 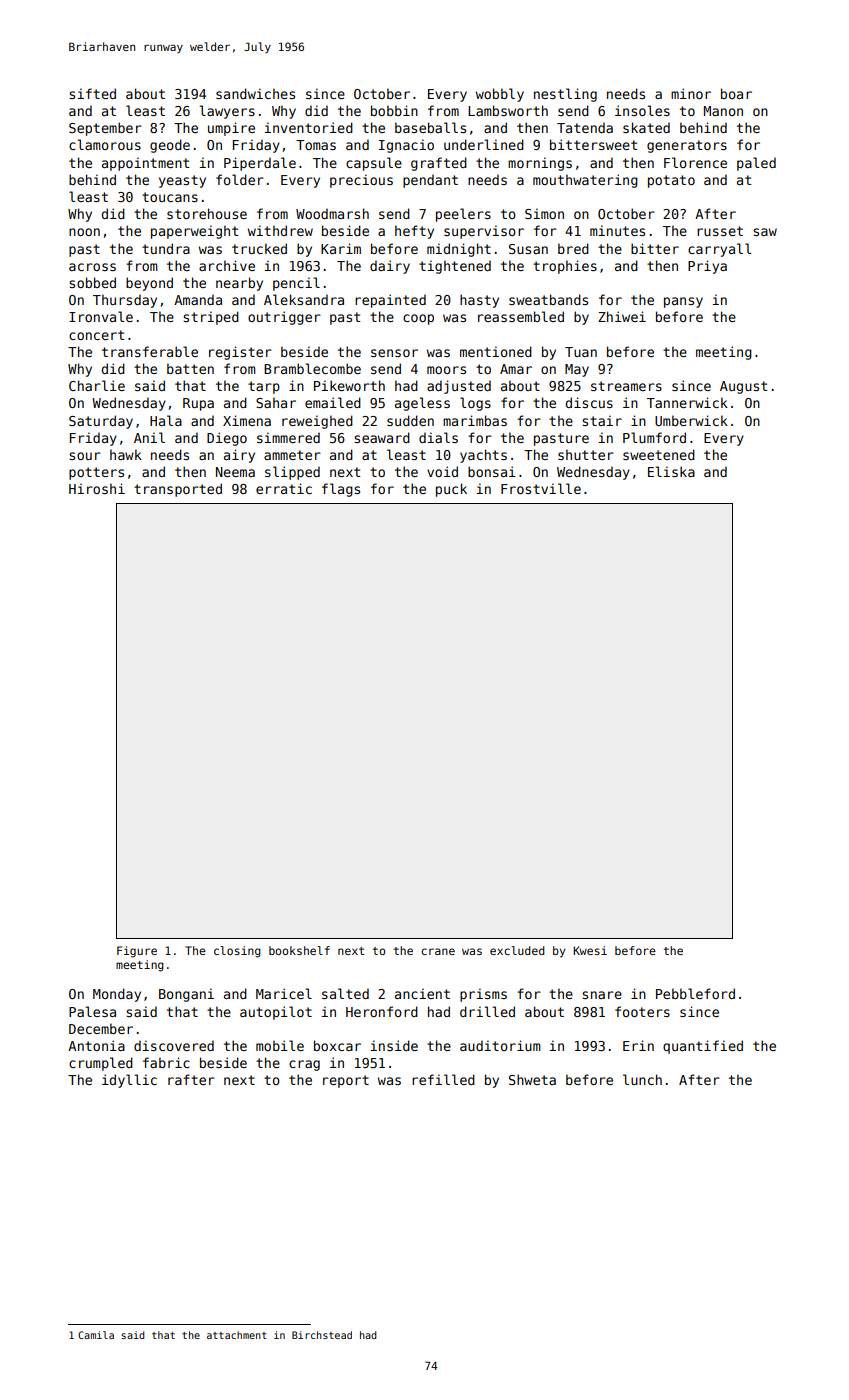 I want to click on lunch, so click(x=642, y=1079).
